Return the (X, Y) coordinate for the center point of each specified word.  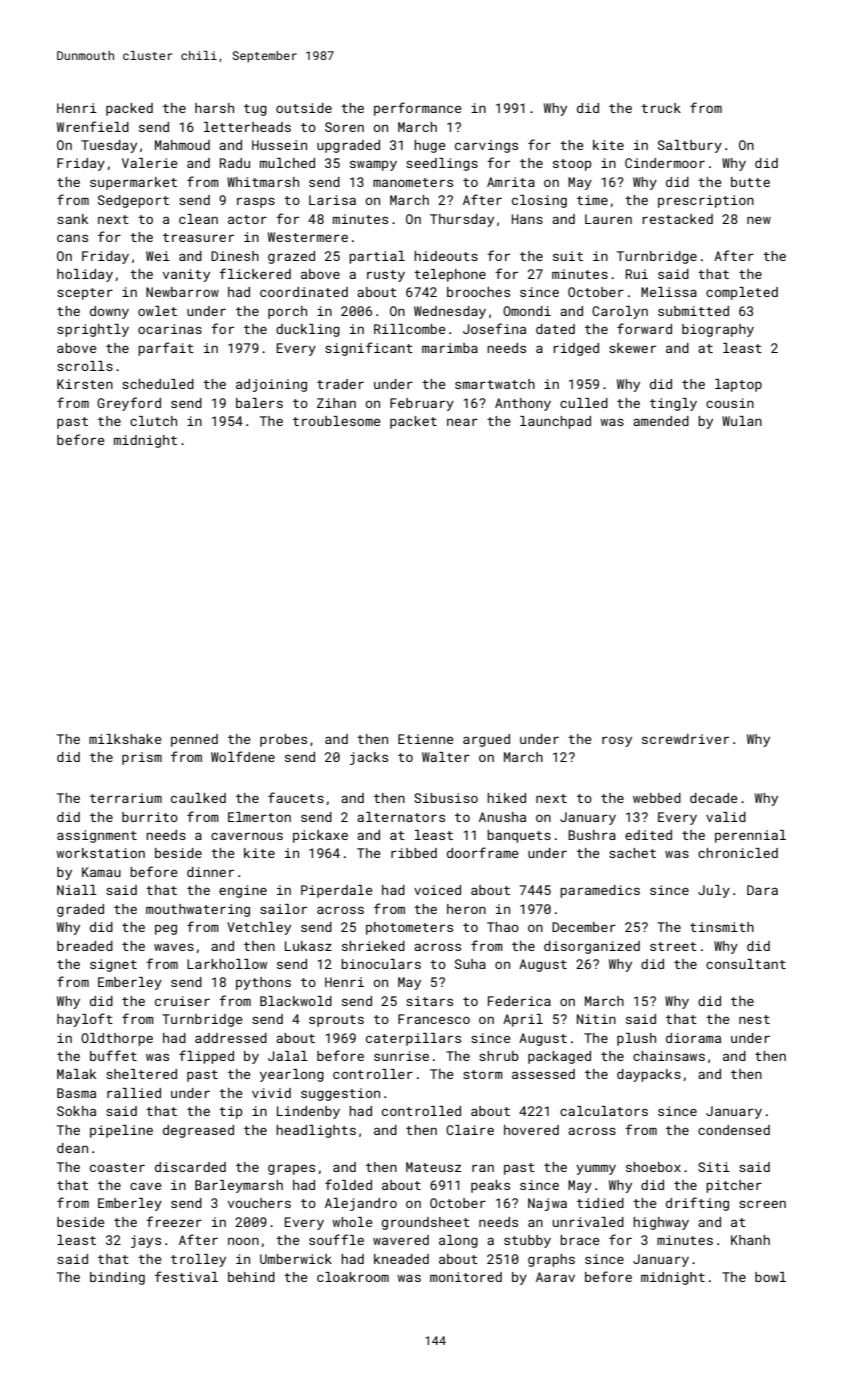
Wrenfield (93, 126)
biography (718, 330)
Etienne (426, 739)
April (523, 1020)
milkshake (125, 739)
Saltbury (690, 146)
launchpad (555, 422)
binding (117, 1278)
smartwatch (495, 384)
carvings (486, 146)
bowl (770, 1277)
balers (259, 403)
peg (166, 929)
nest (754, 1019)
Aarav (555, 1277)
